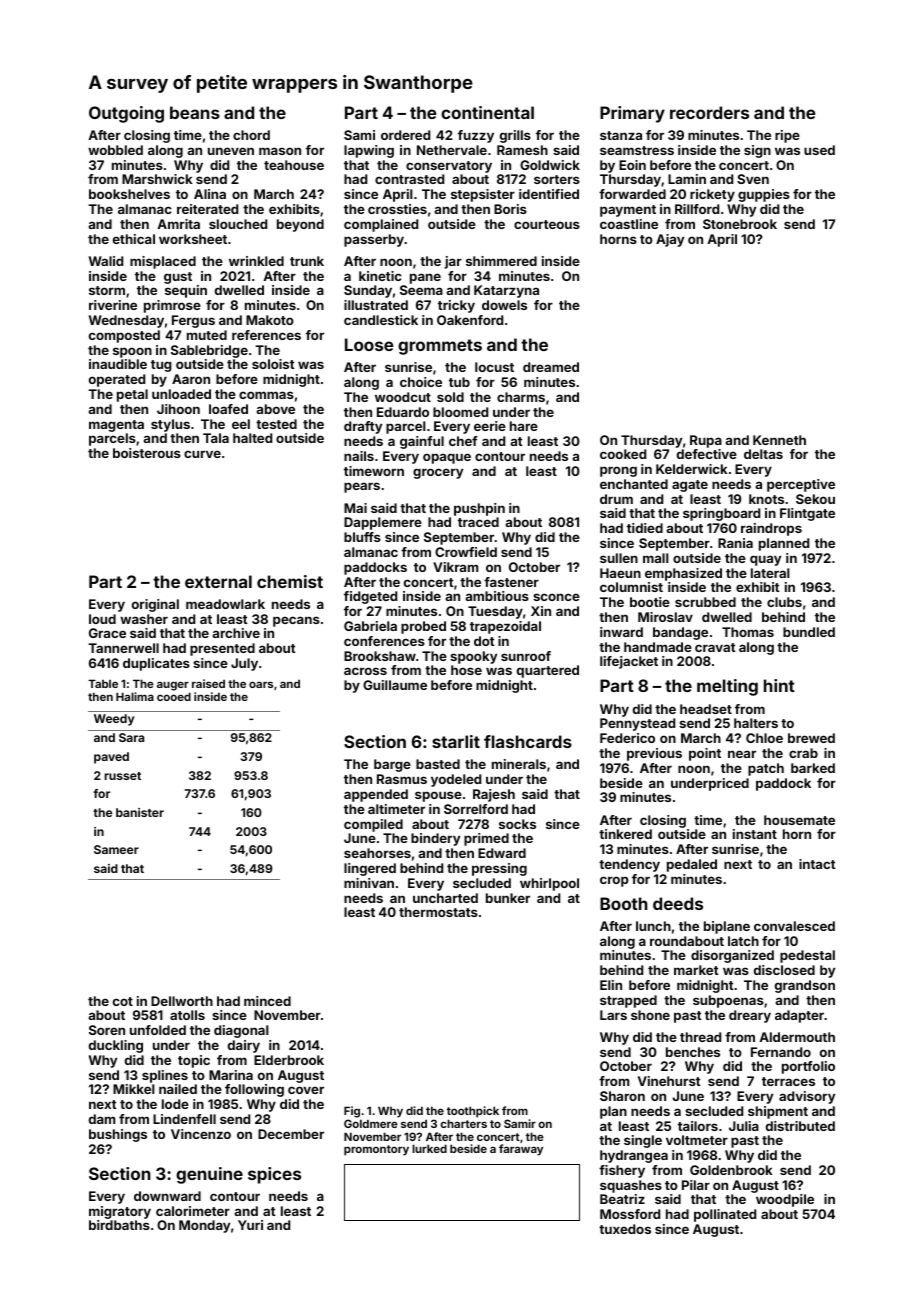  I want to click on traced, so click(478, 522).
